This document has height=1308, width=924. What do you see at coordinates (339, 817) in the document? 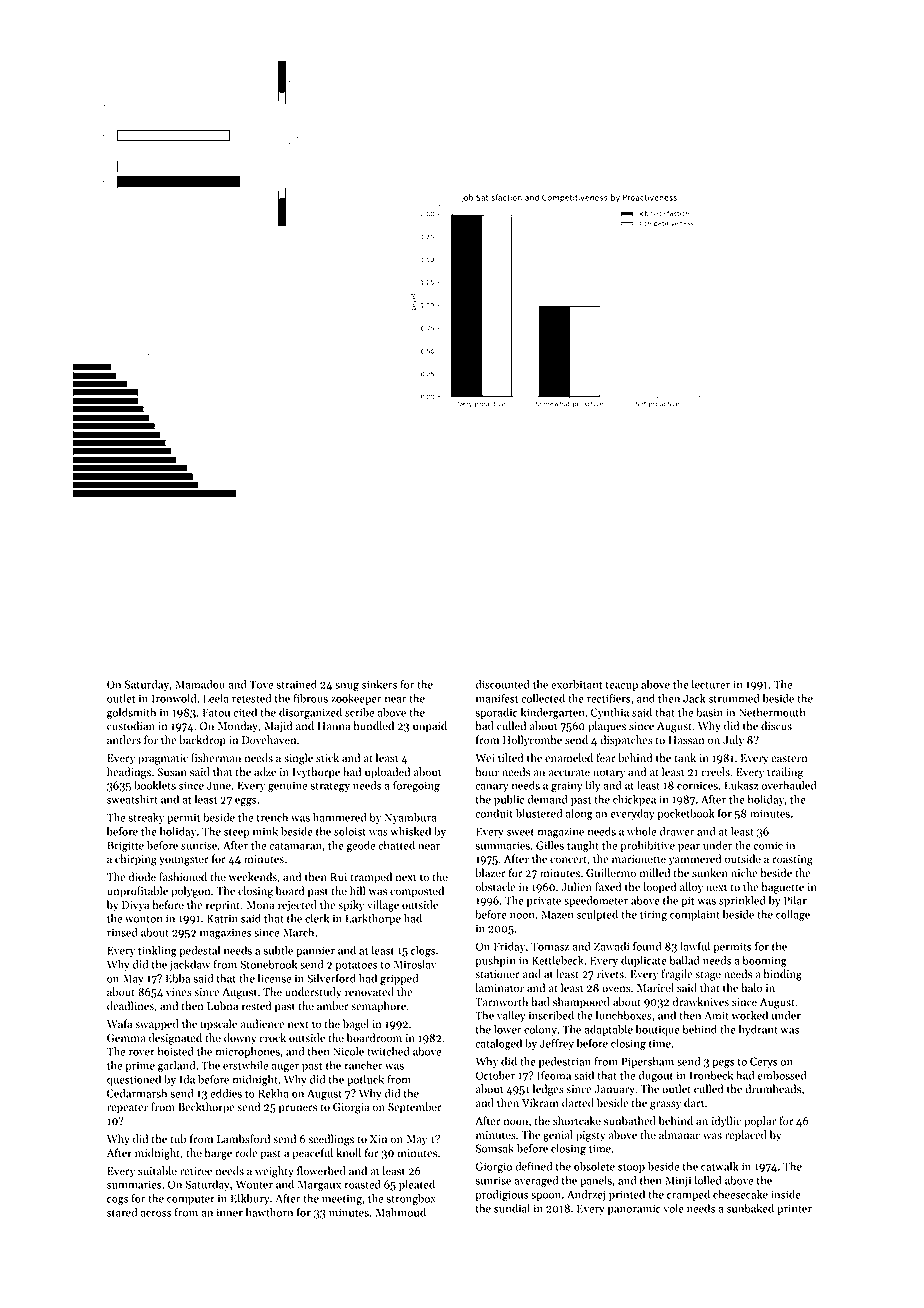
I see `hammered` at bounding box center [339, 817].
